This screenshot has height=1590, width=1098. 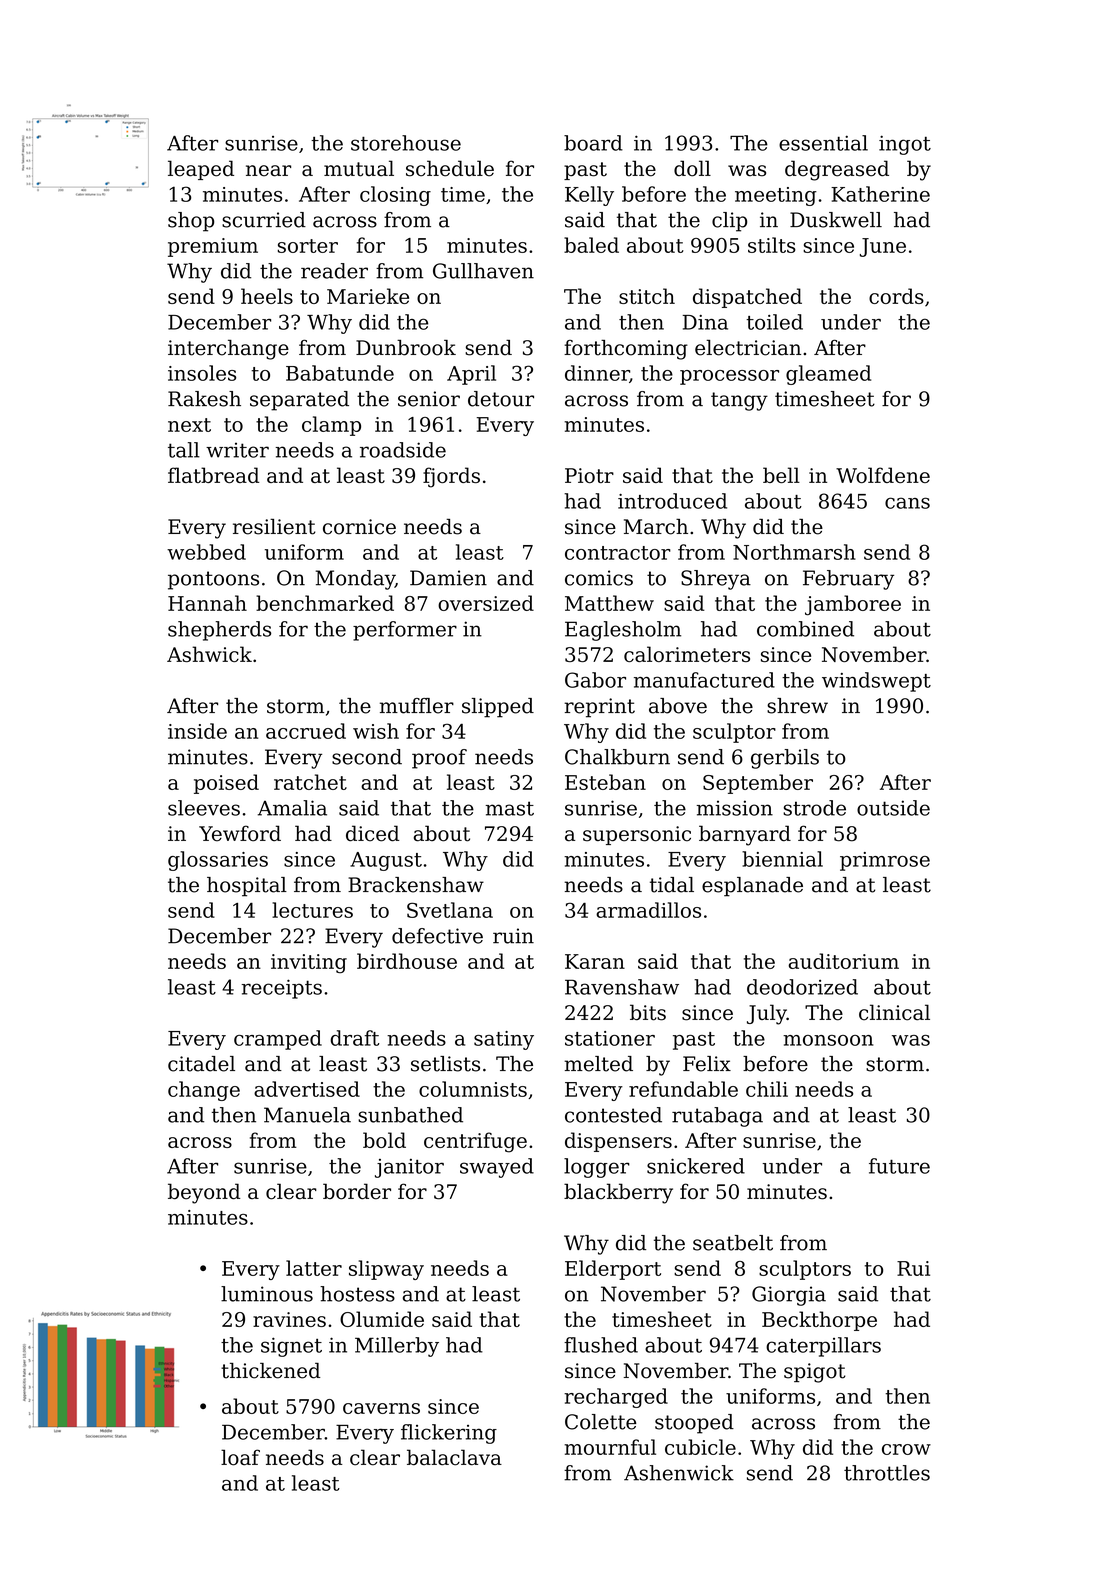 What do you see at coordinates (823, 143) in the screenshot?
I see `essential` at bounding box center [823, 143].
